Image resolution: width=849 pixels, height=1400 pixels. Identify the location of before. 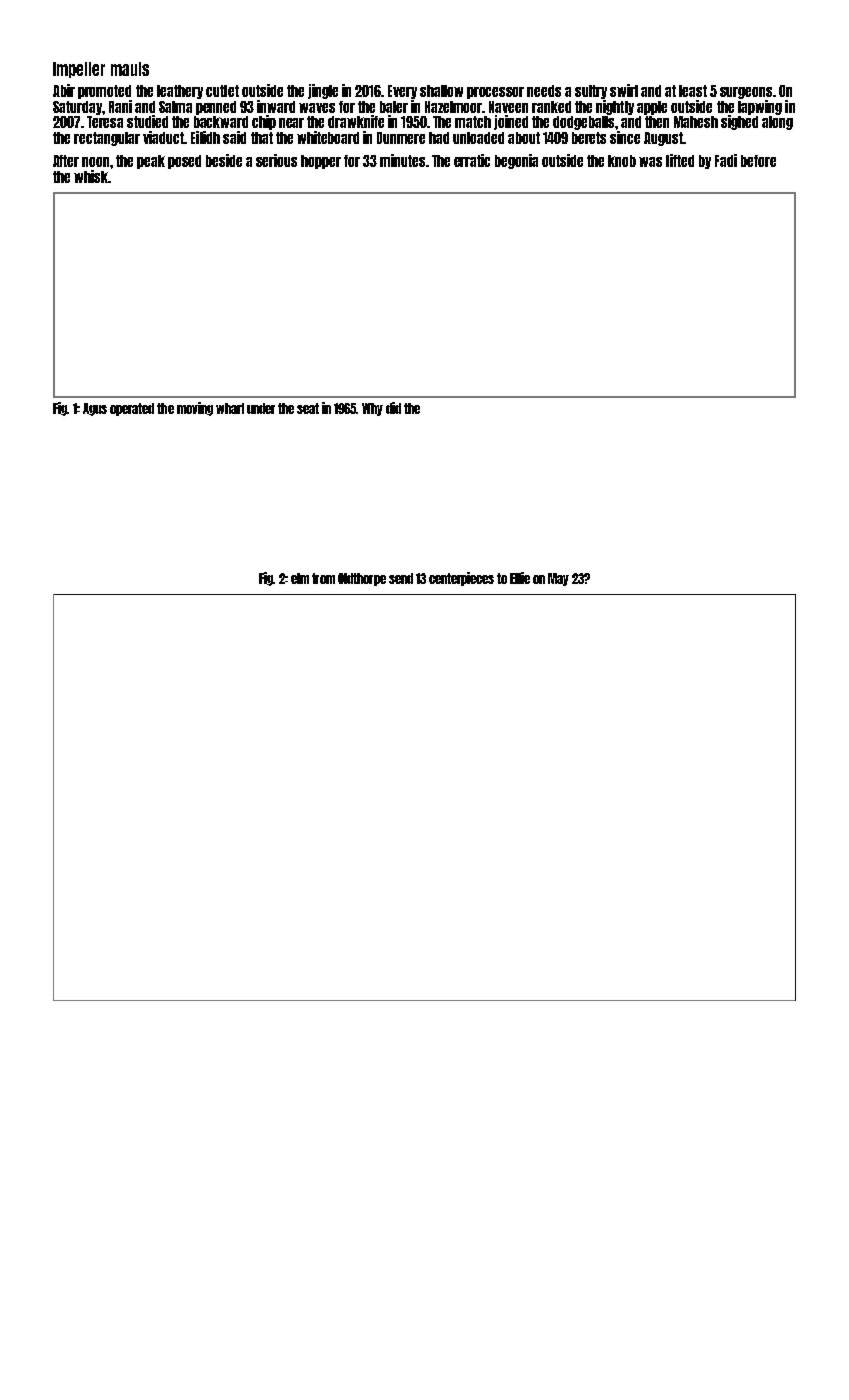
(758, 161).
